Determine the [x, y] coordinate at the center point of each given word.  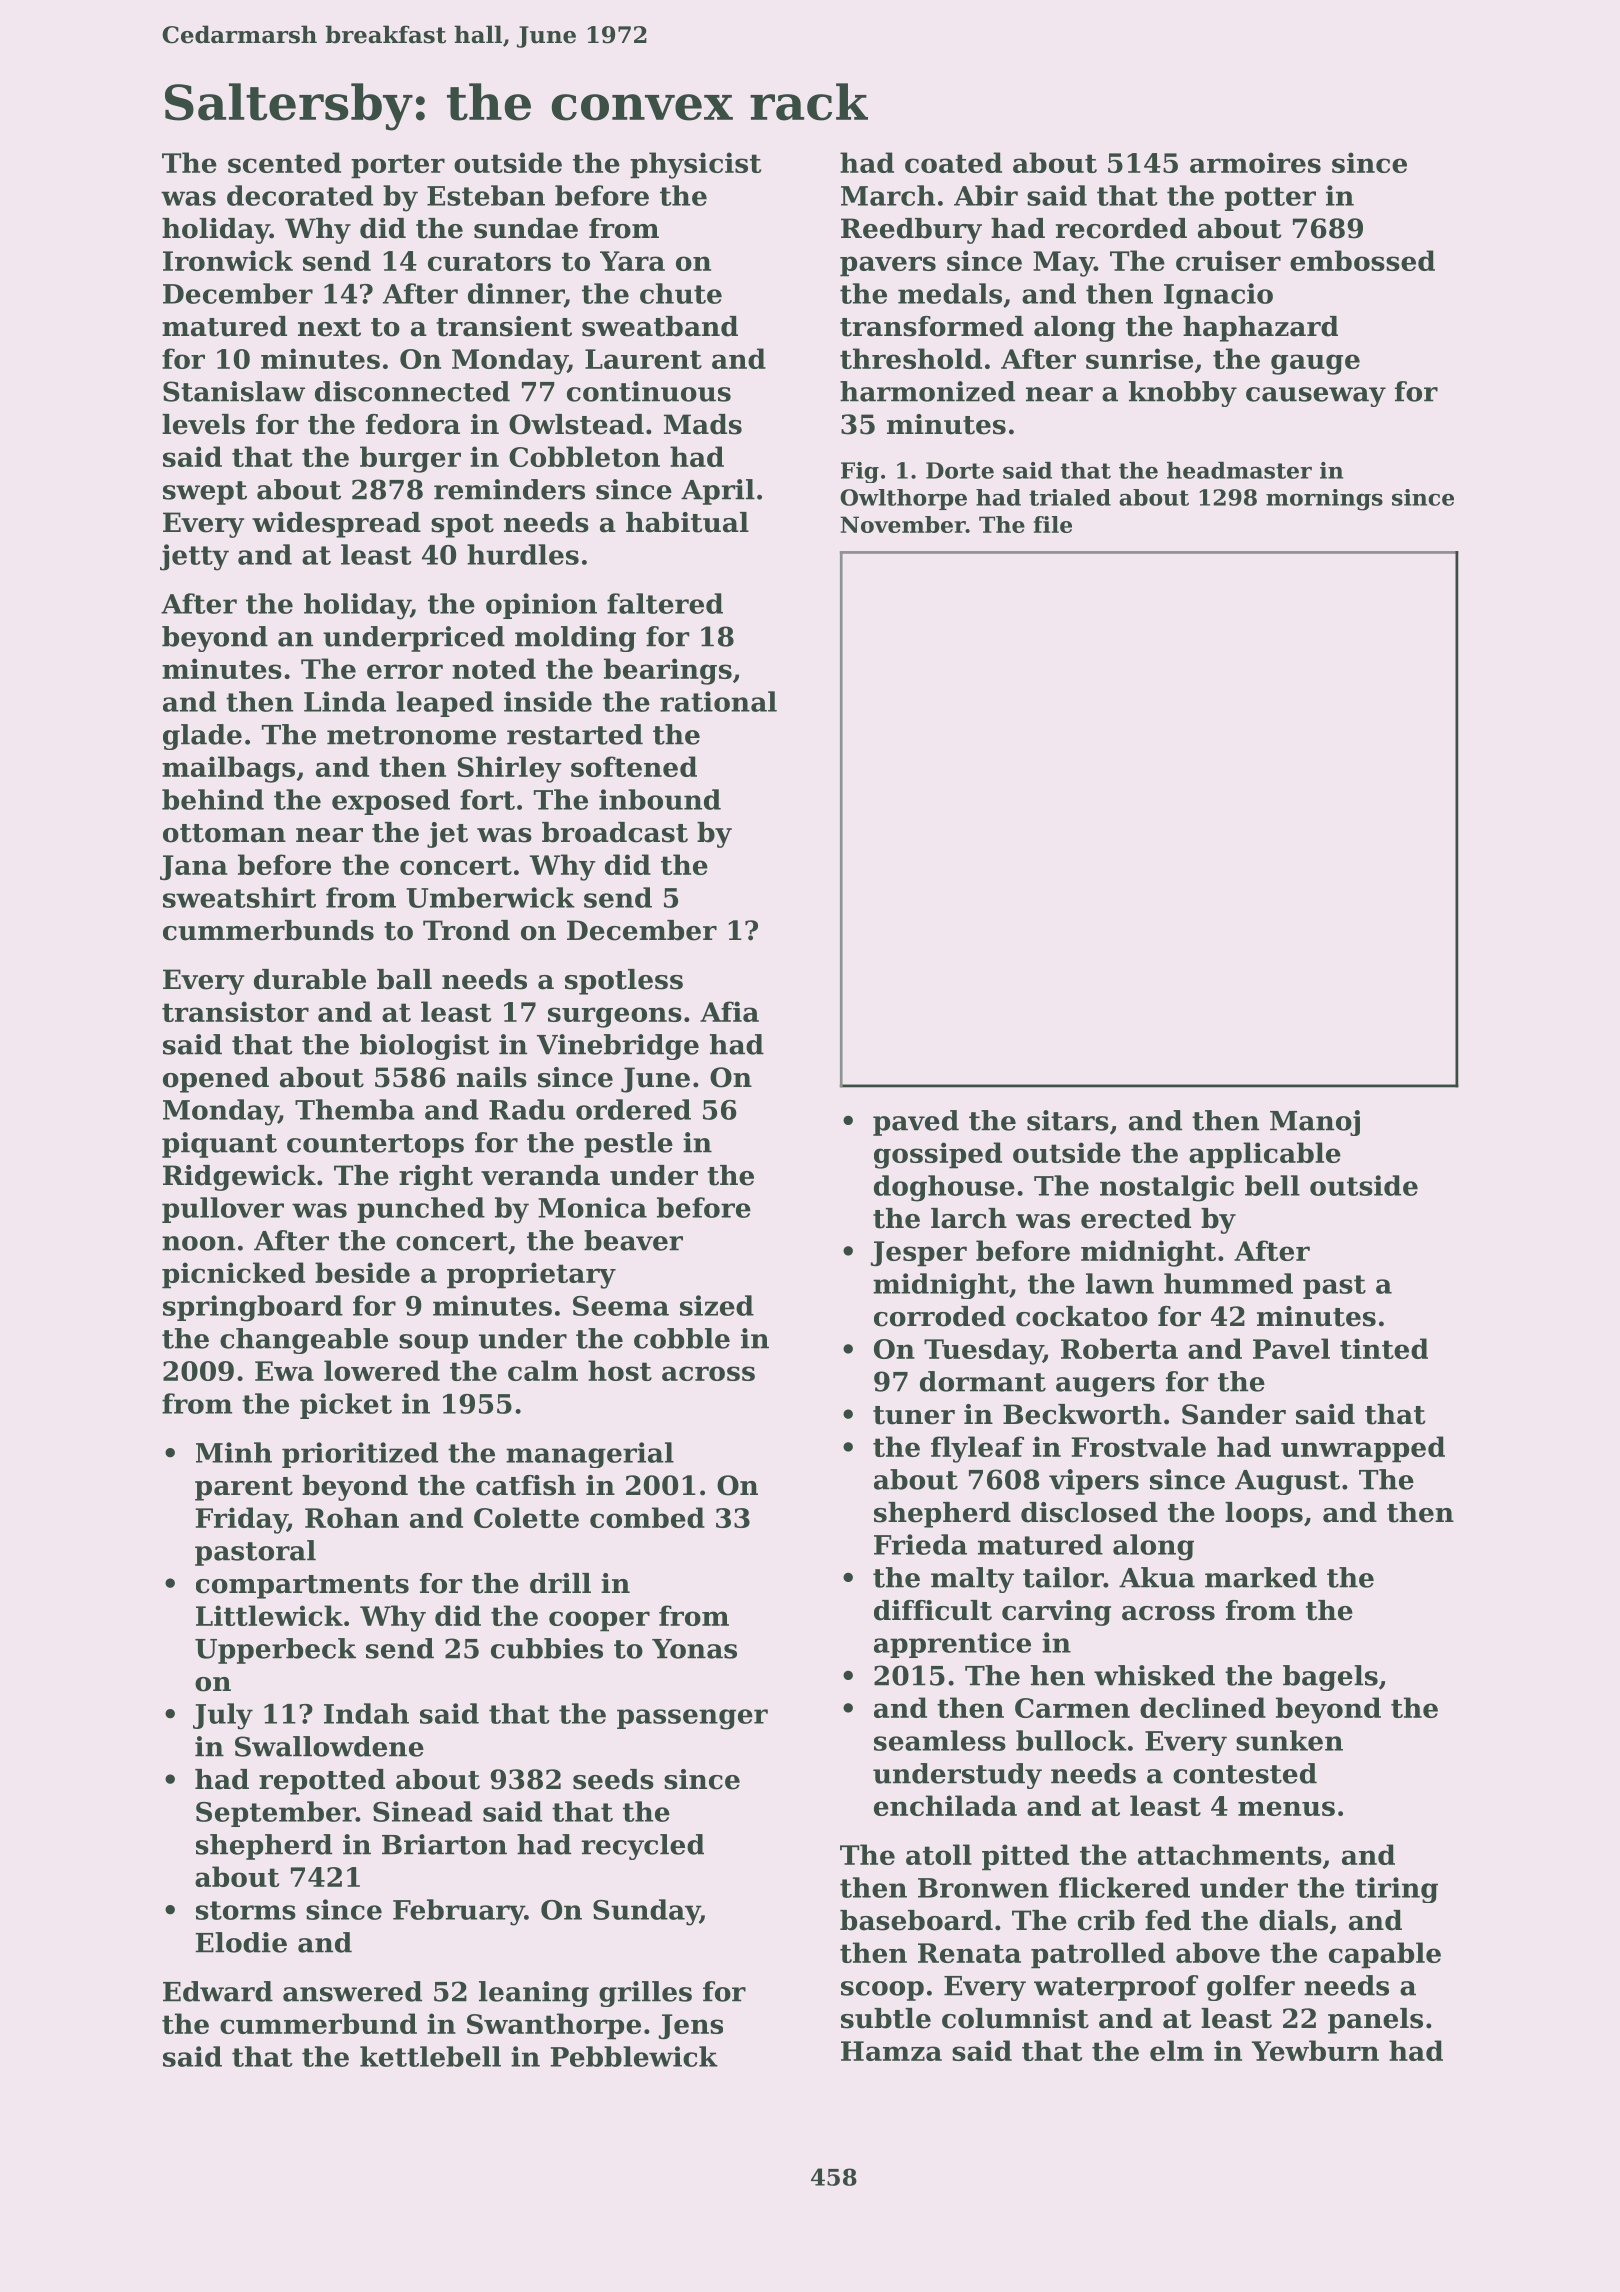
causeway [1316, 397]
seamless [940, 1740]
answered [352, 1991]
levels [203, 424]
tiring [1396, 1890]
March [888, 195]
